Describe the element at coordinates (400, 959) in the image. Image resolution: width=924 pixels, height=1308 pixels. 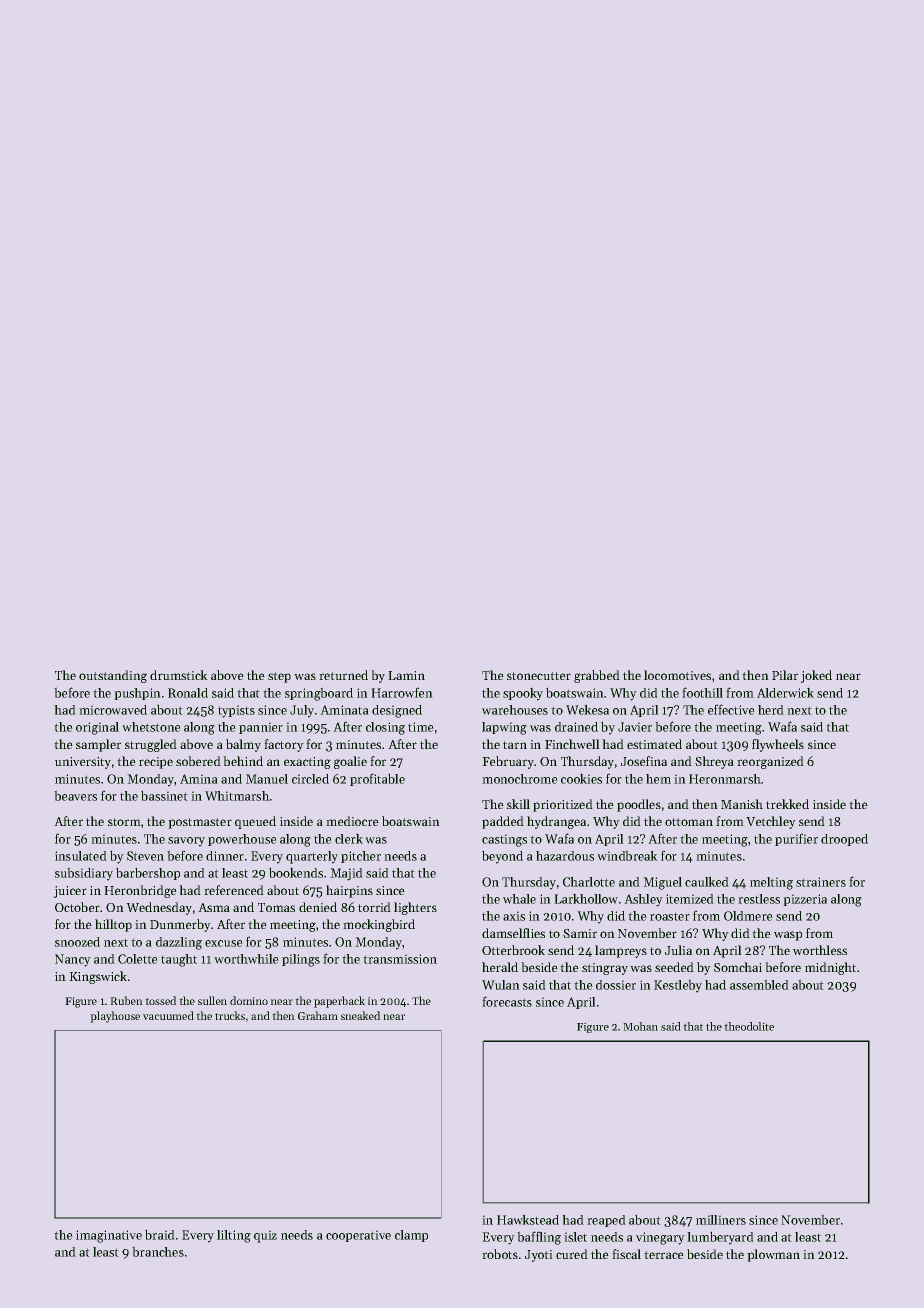
I see `transmission` at that location.
